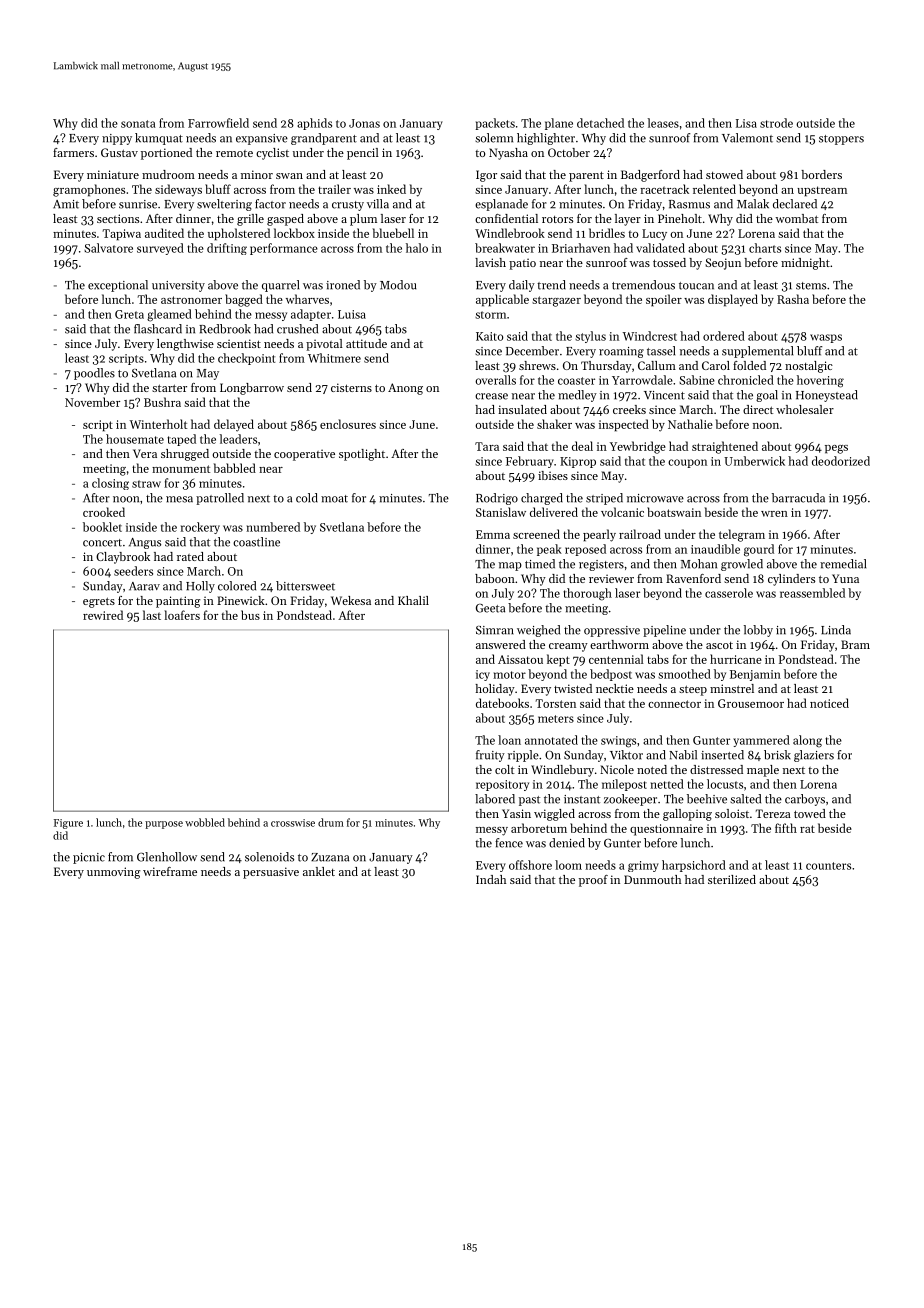 The width and height of the screenshot is (924, 1308). Describe the element at coordinates (162, 402) in the screenshot. I see `Bushra` at that location.
